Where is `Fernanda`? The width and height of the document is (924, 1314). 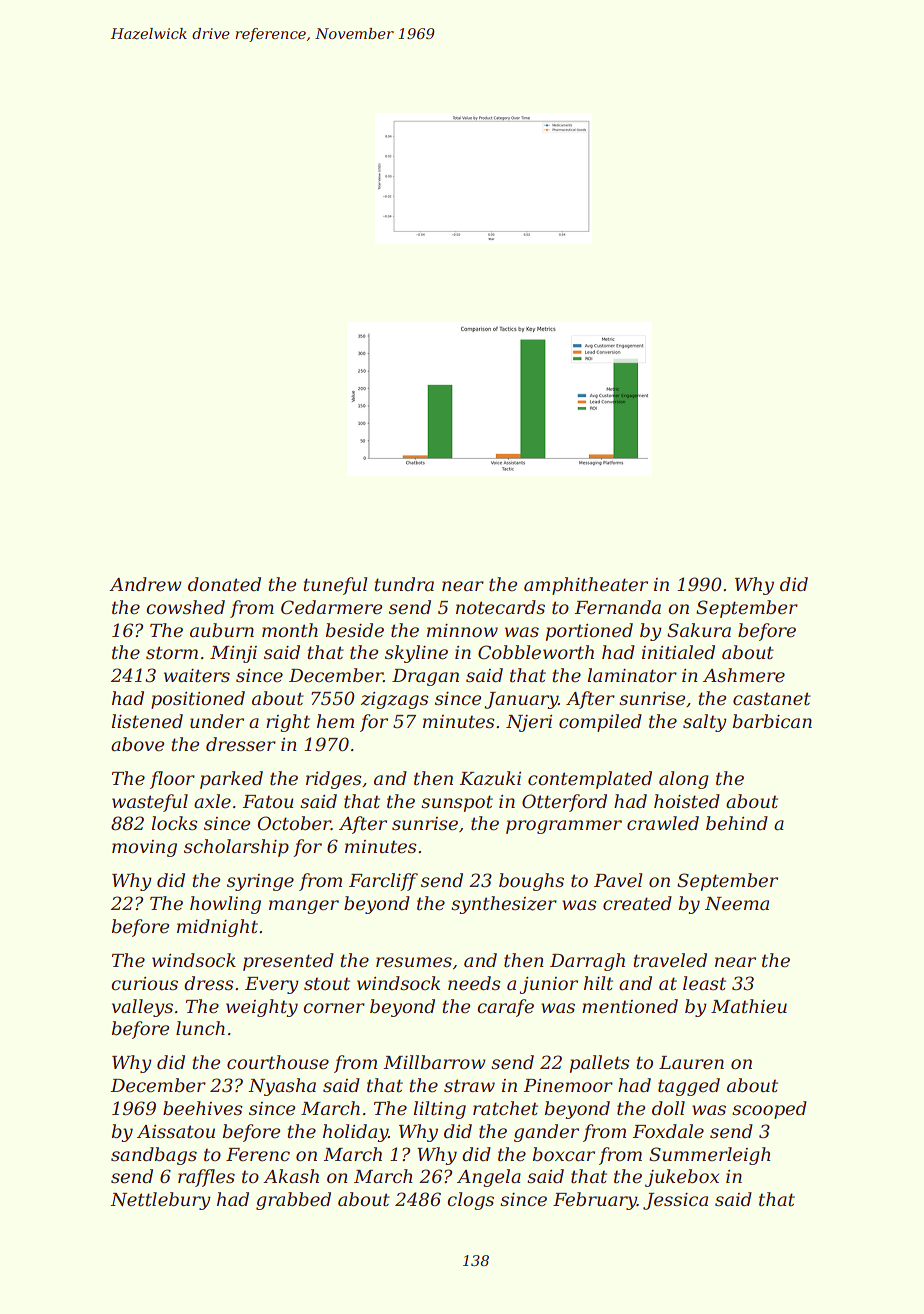 Fernanda is located at coordinates (617, 607).
